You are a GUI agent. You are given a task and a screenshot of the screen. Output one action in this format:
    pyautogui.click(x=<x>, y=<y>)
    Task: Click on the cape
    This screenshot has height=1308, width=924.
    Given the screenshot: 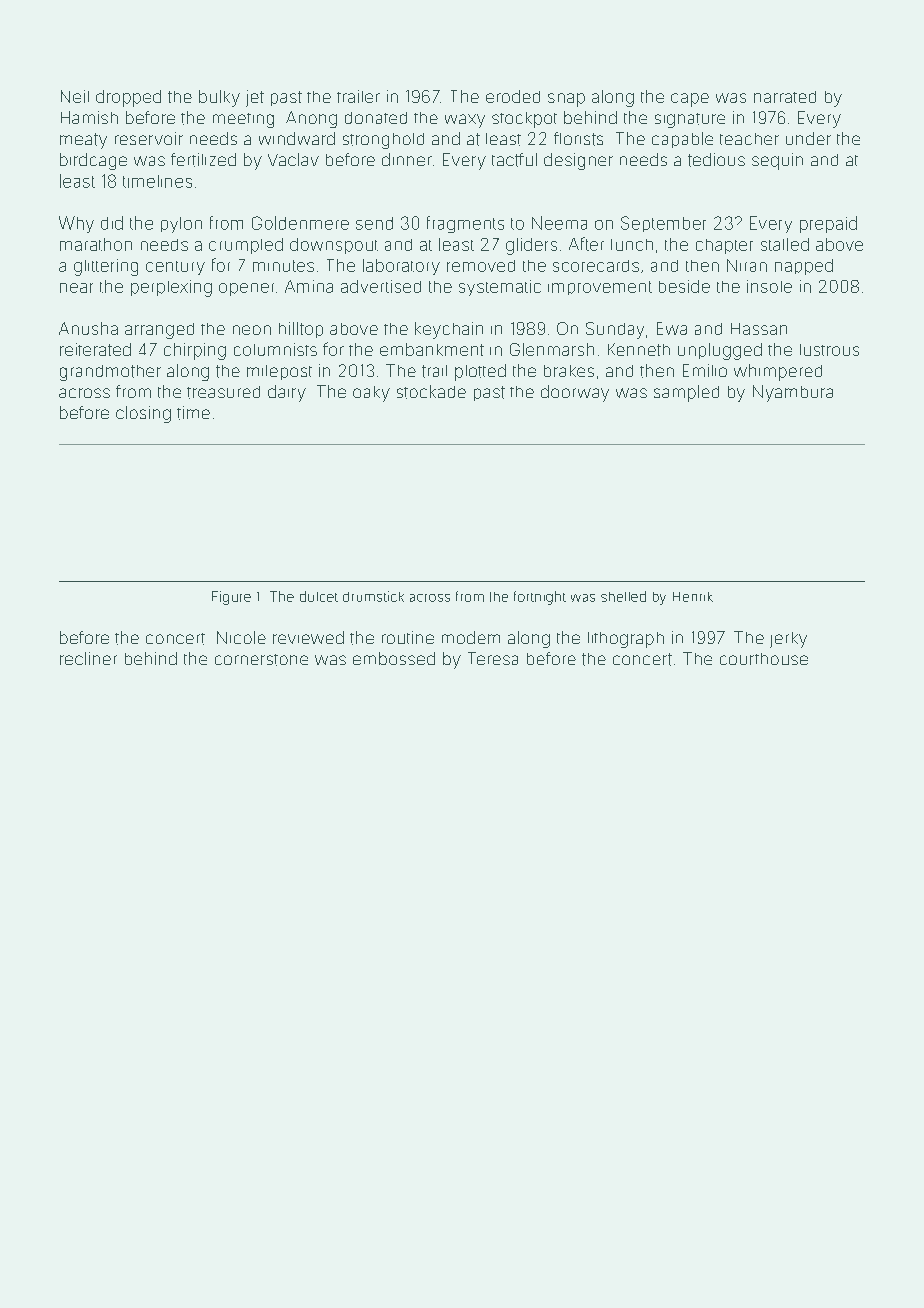 What is the action you would take?
    pyautogui.click(x=690, y=100)
